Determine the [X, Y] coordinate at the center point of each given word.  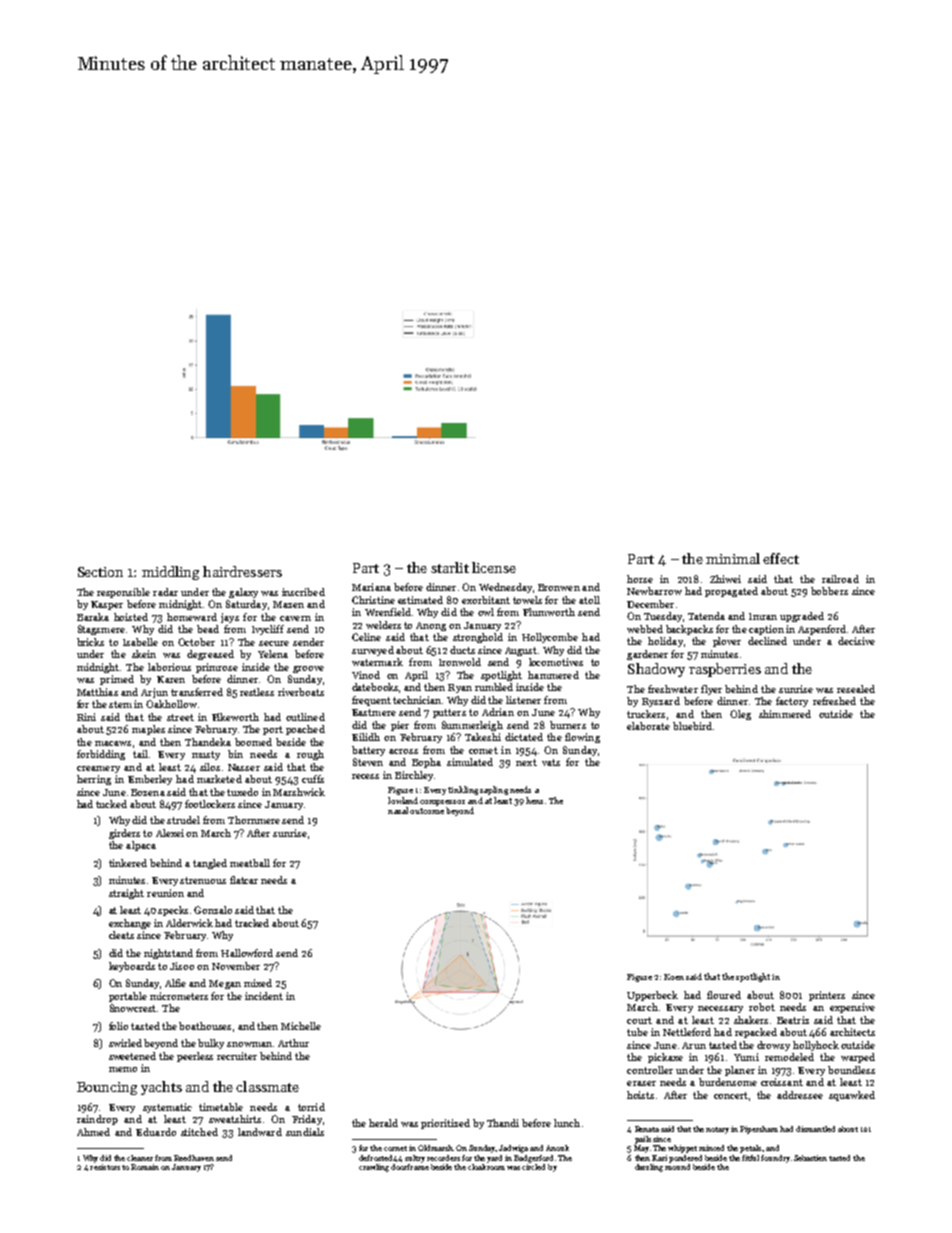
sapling [494, 790]
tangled [210, 864]
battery [368, 751]
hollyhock [816, 1046]
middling [170, 573]
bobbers [829, 591]
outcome [427, 811]
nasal [398, 810]
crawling [374, 1168]
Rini [86, 717]
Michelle [301, 1026]
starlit [450, 567]
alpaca [141, 846]
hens [534, 800]
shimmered [785, 714]
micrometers [179, 996]
